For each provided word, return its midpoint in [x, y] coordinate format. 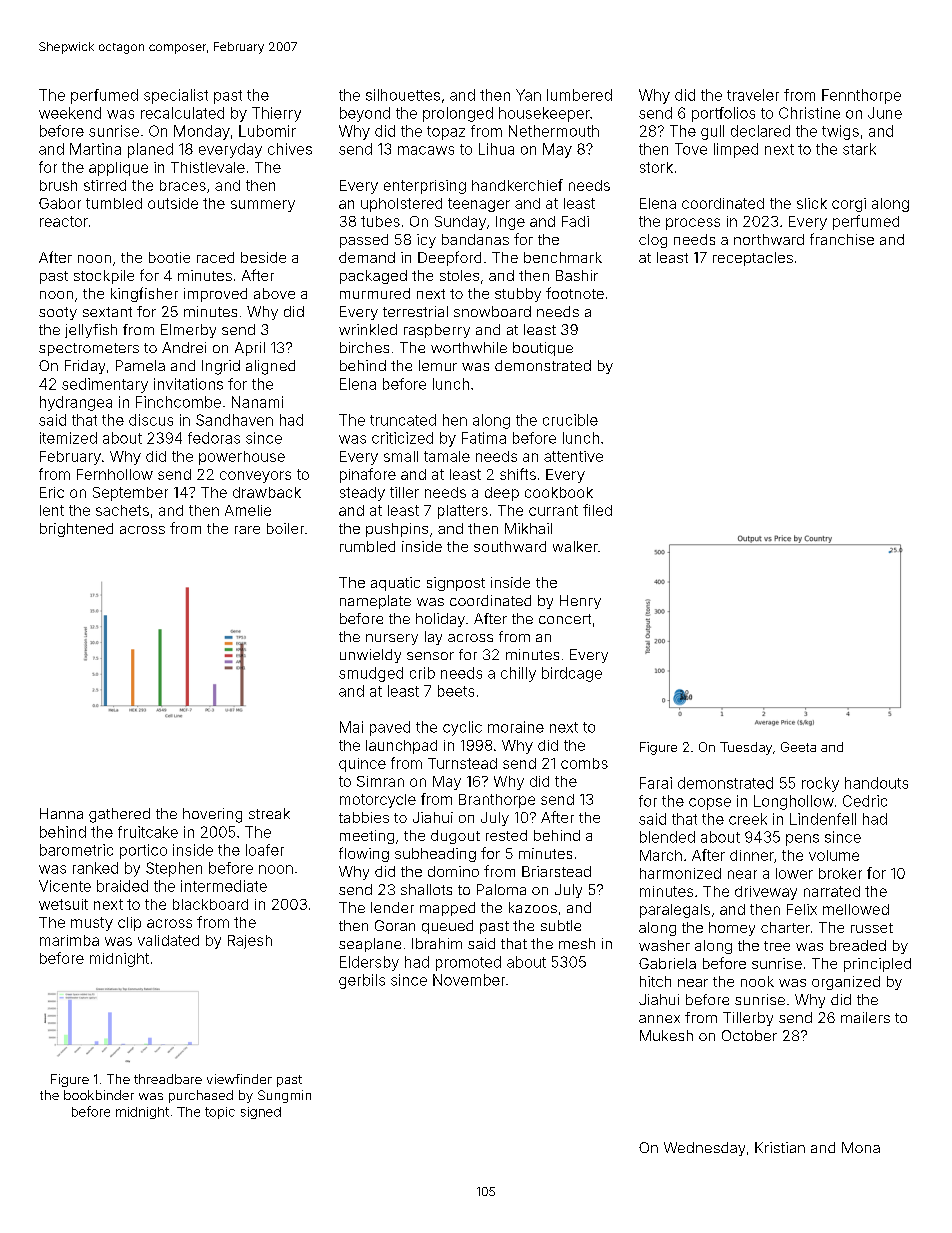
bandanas [475, 239]
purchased [201, 1096]
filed [597, 510]
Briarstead [556, 871]
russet [872, 928]
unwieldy [370, 656]
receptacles [753, 259]
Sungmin [284, 1096]
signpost [456, 584]
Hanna [61, 813]
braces [183, 185]
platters [463, 512]
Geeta [798, 747]
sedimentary [105, 385]
